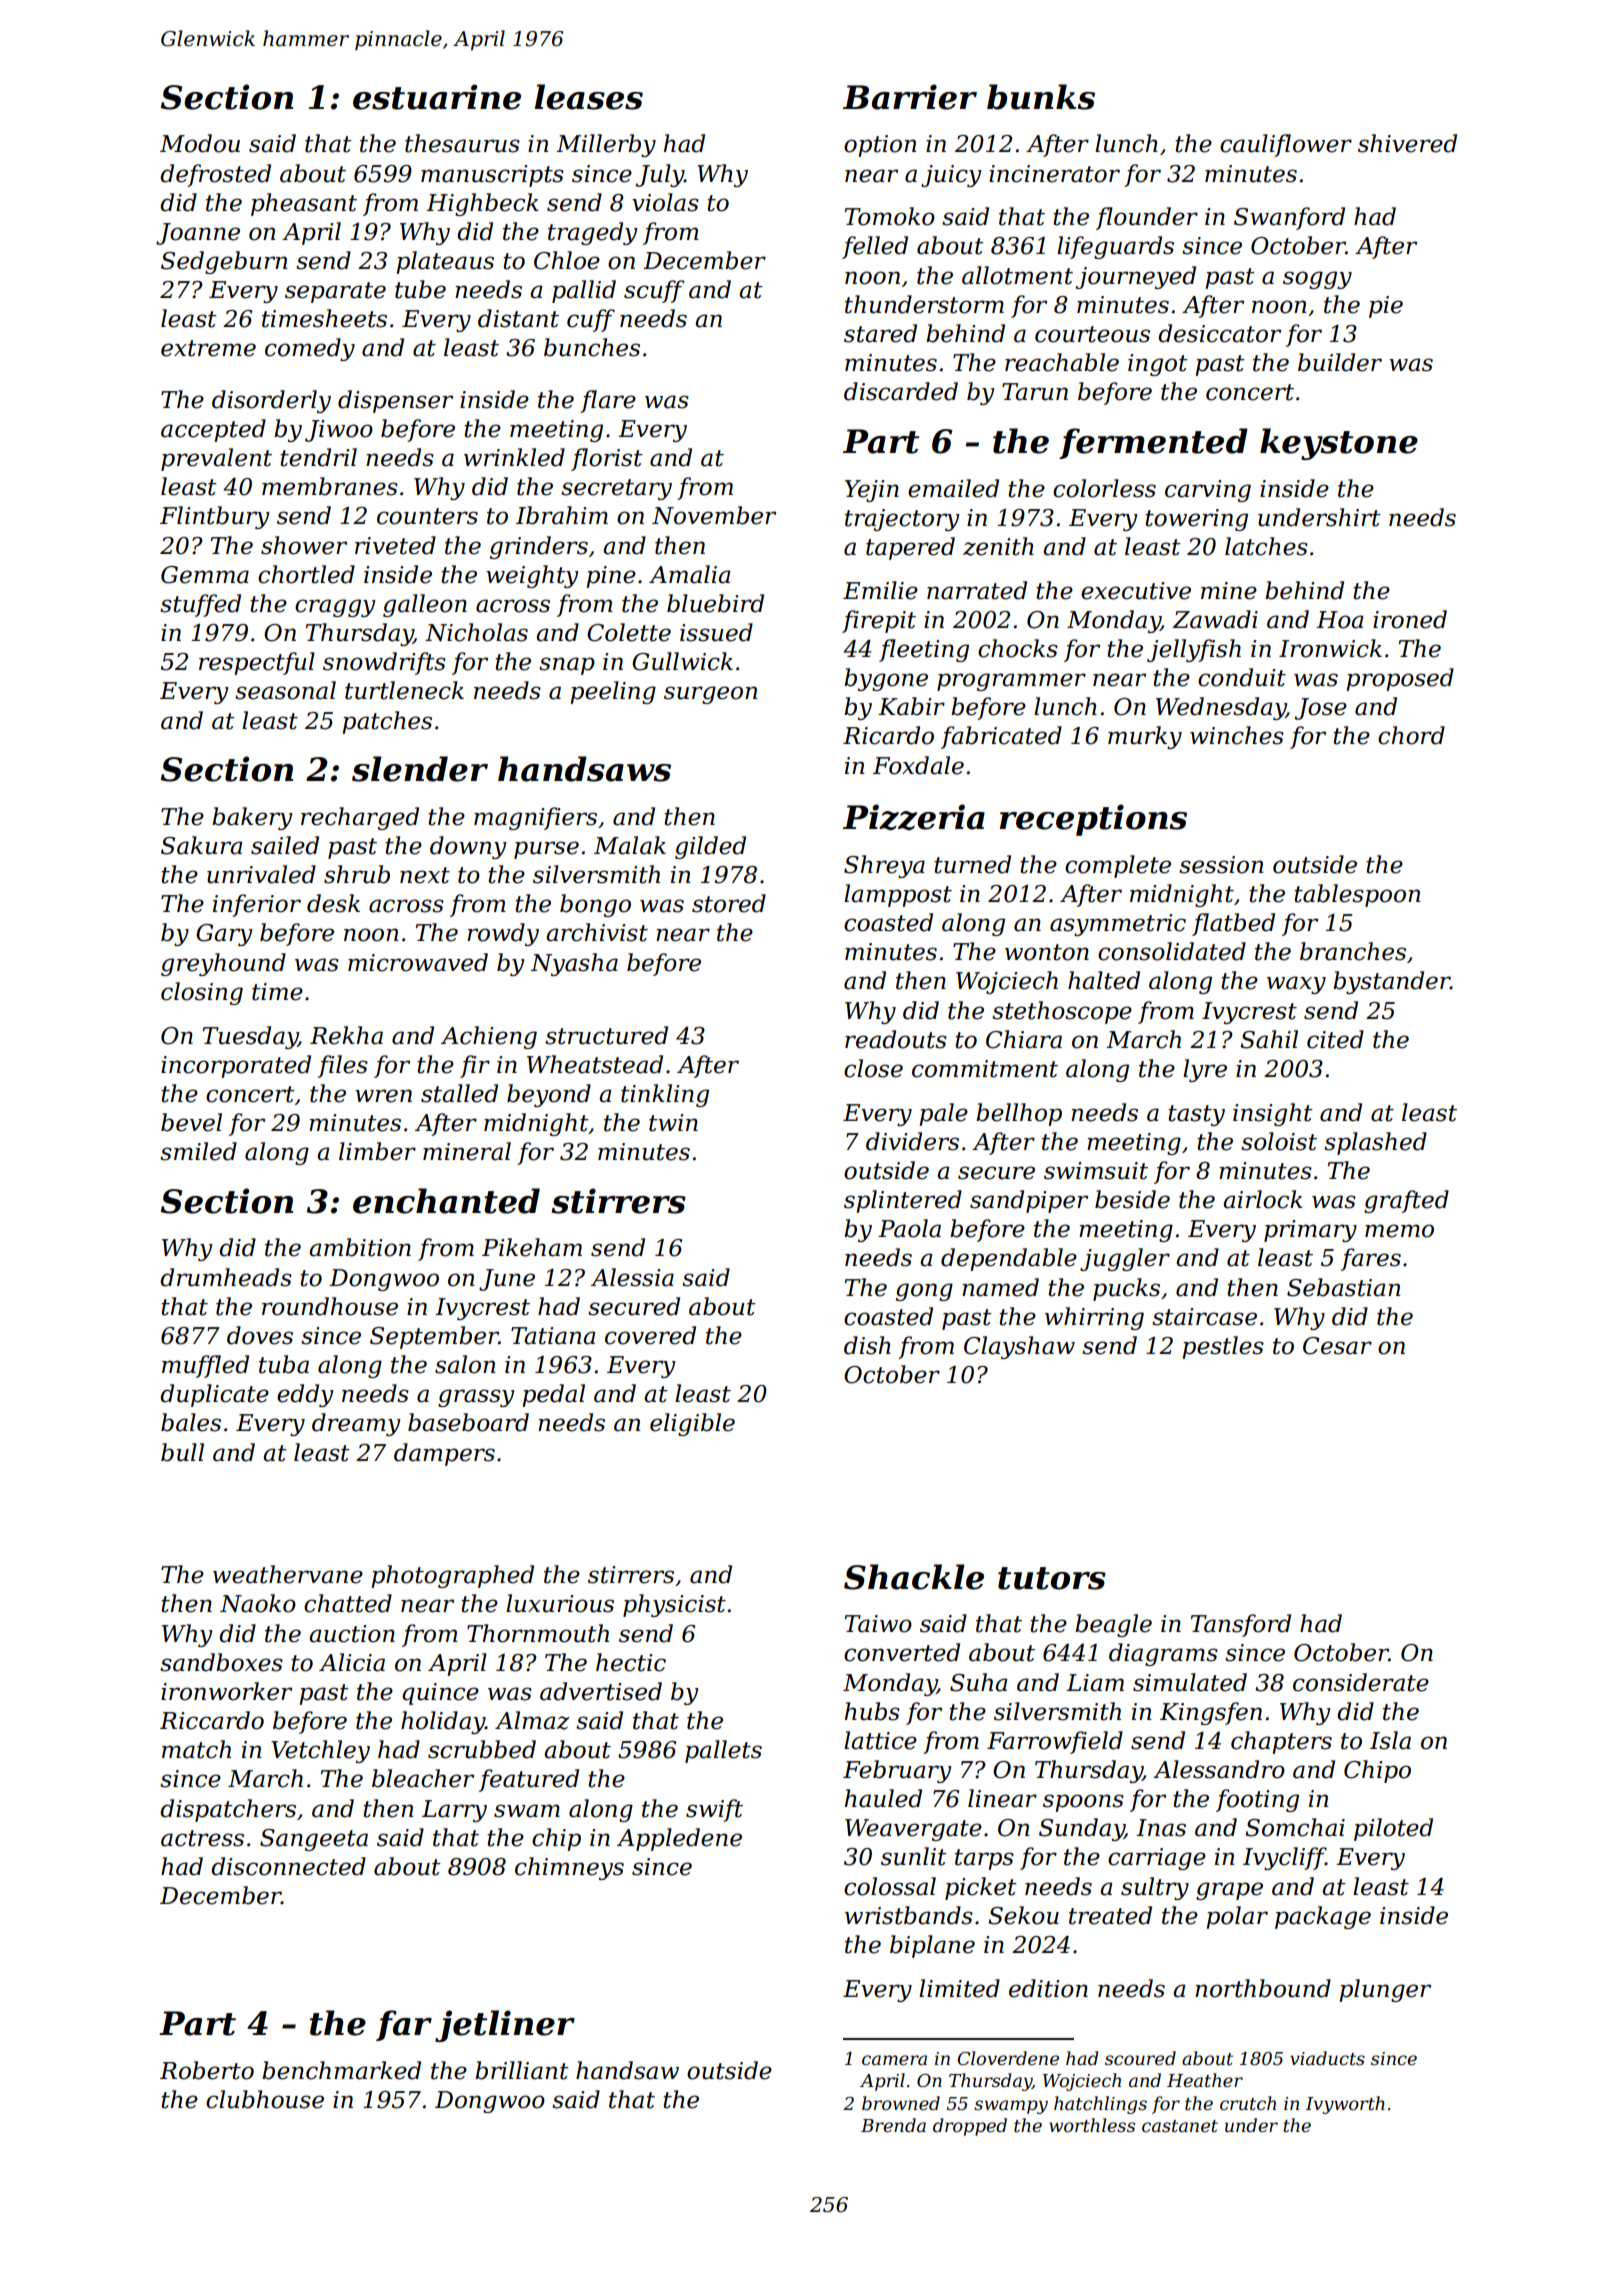  I want to click on purse, so click(546, 850).
